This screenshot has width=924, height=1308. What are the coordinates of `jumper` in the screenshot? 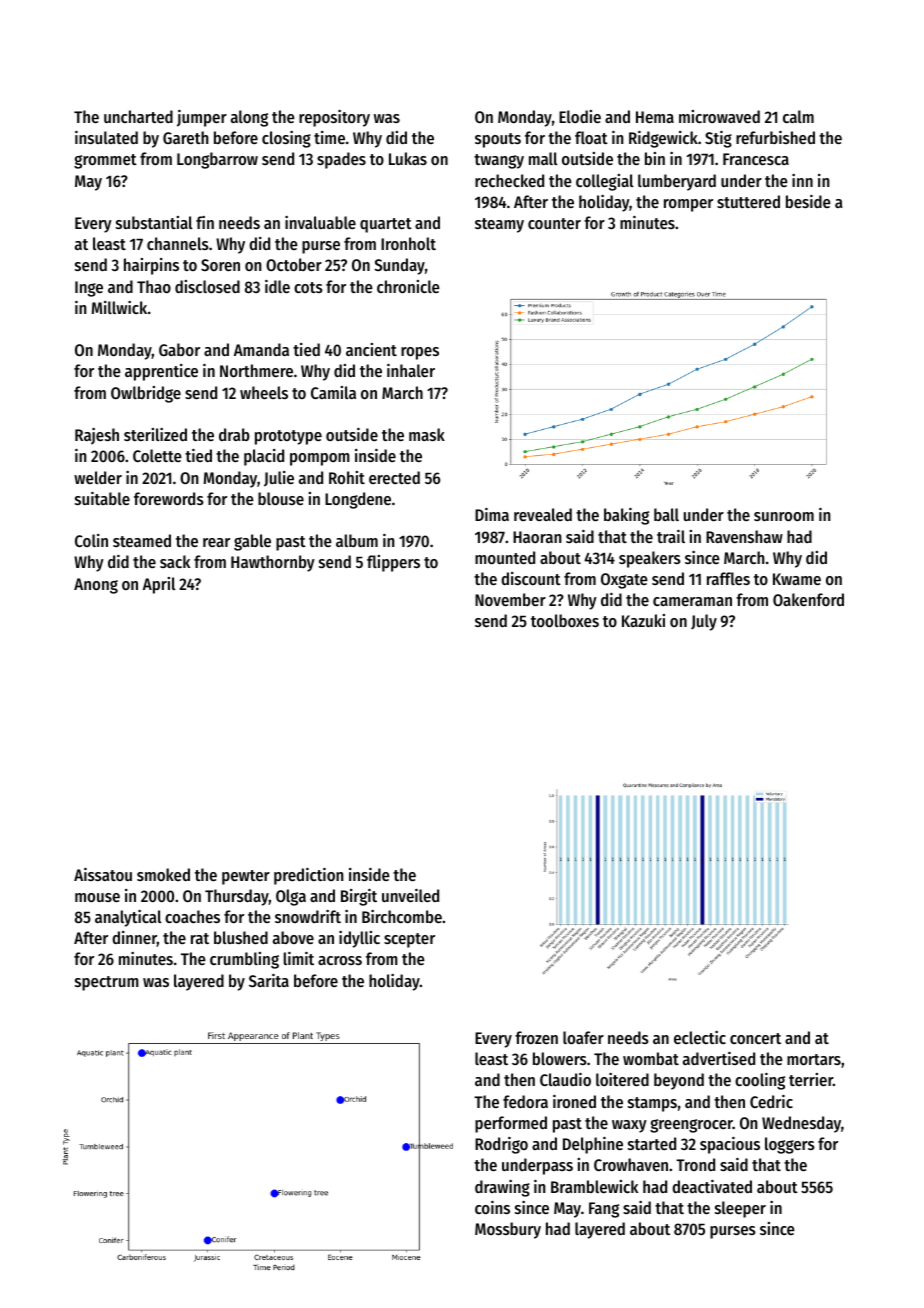 It's located at (202, 118).
